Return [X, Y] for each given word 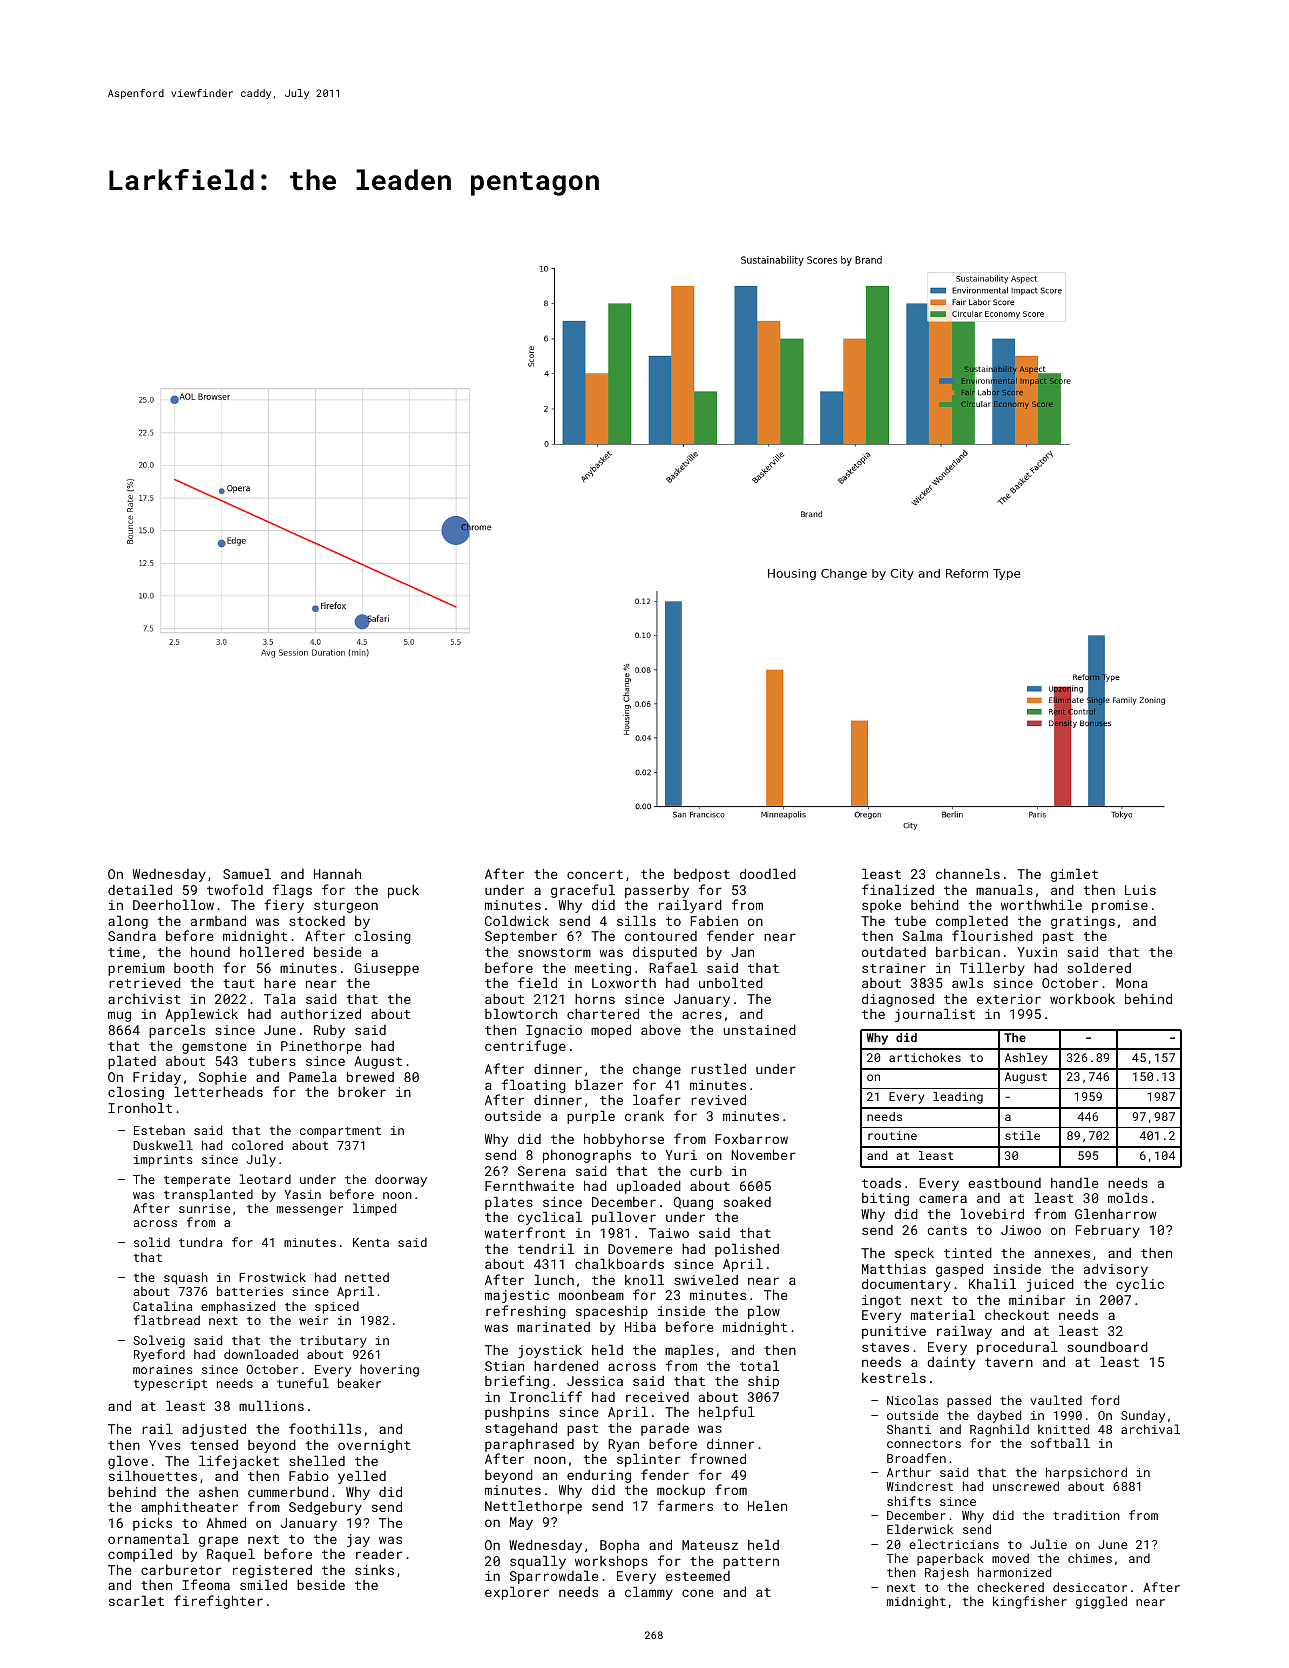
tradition [1086, 1515]
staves [885, 1347]
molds [1128, 1197]
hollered [272, 951]
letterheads [218, 1091]
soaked [747, 1202]
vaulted [1056, 1400]
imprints [163, 1161]
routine [892, 1135]
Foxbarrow [751, 1139]
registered [272, 1571]
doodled [768, 873]
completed [972, 922]
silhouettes [153, 1475]
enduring [599, 1476]
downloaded [261, 1354]
